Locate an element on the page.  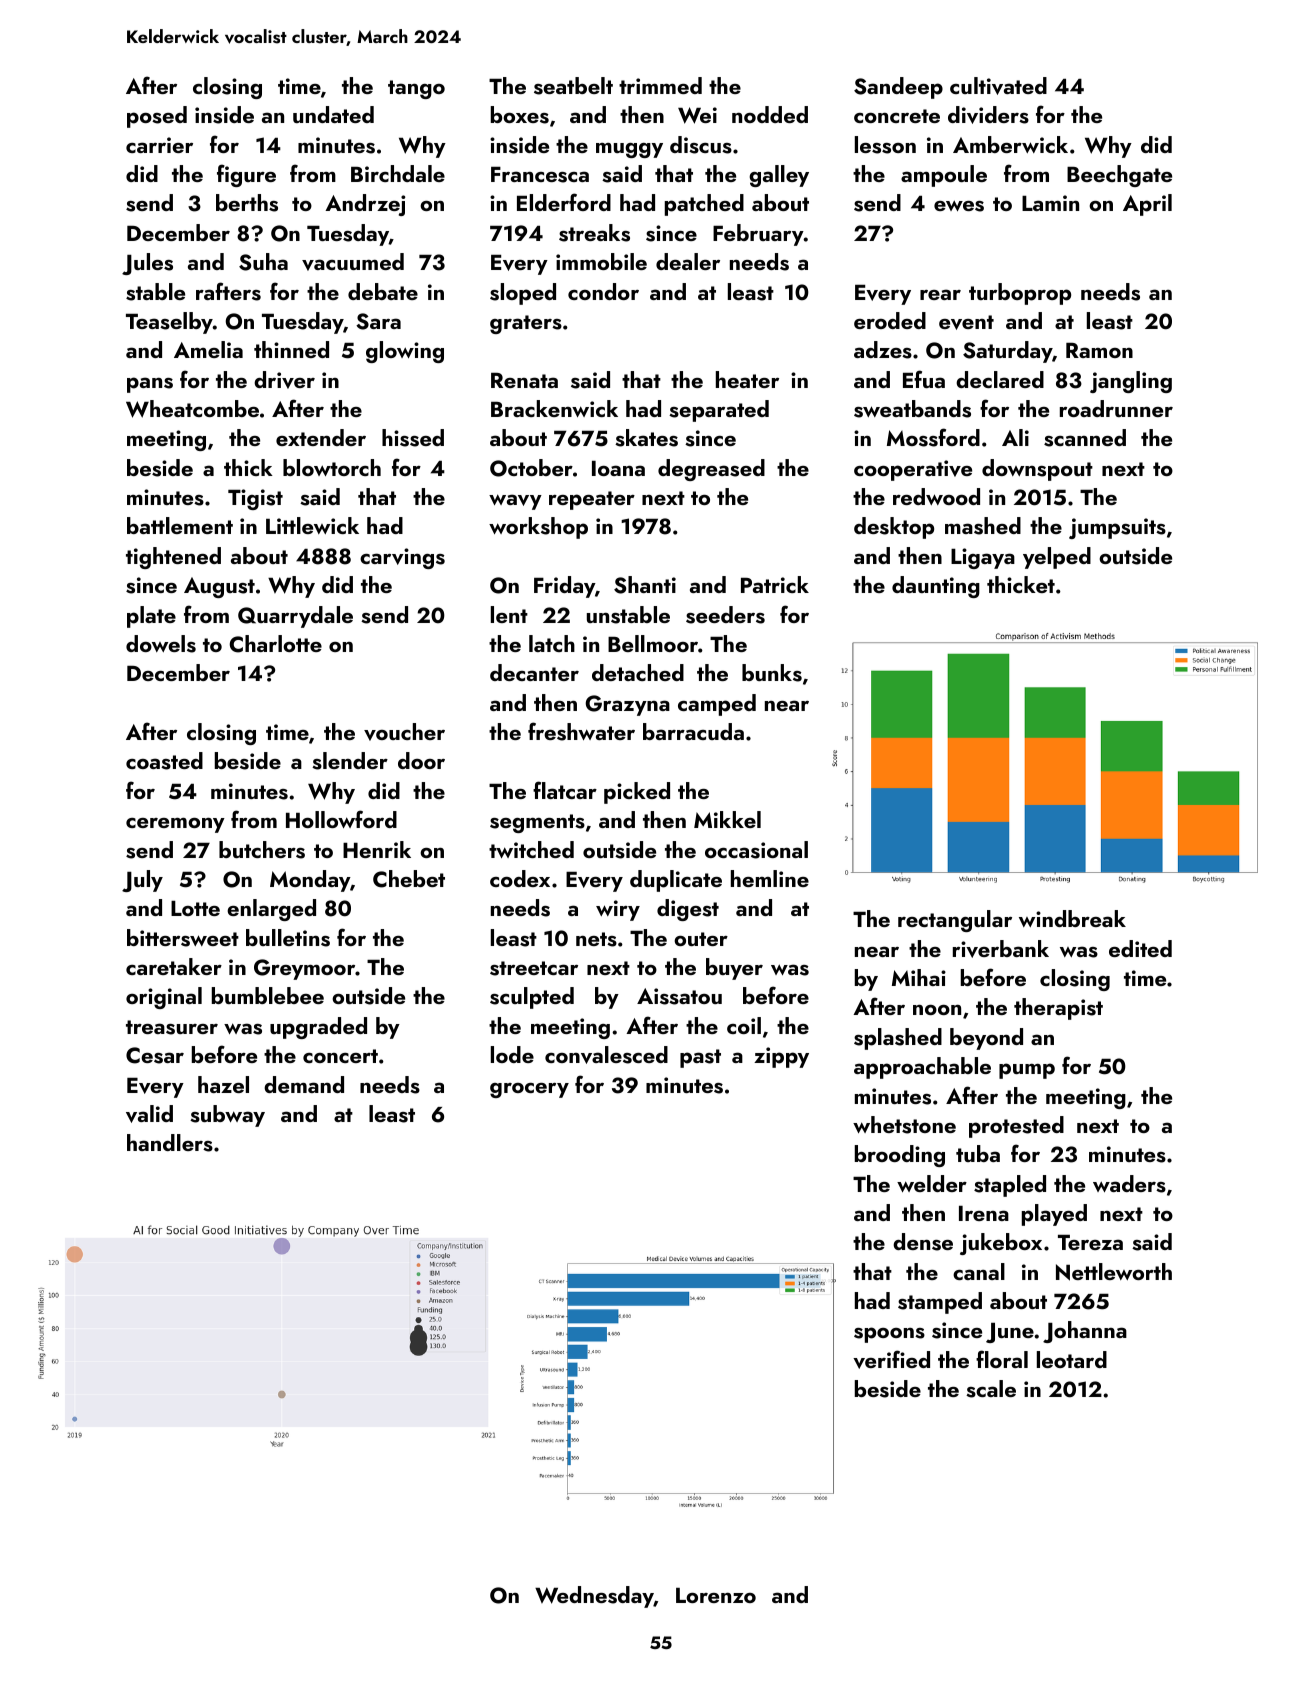
verified is located at coordinates (891, 1359).
